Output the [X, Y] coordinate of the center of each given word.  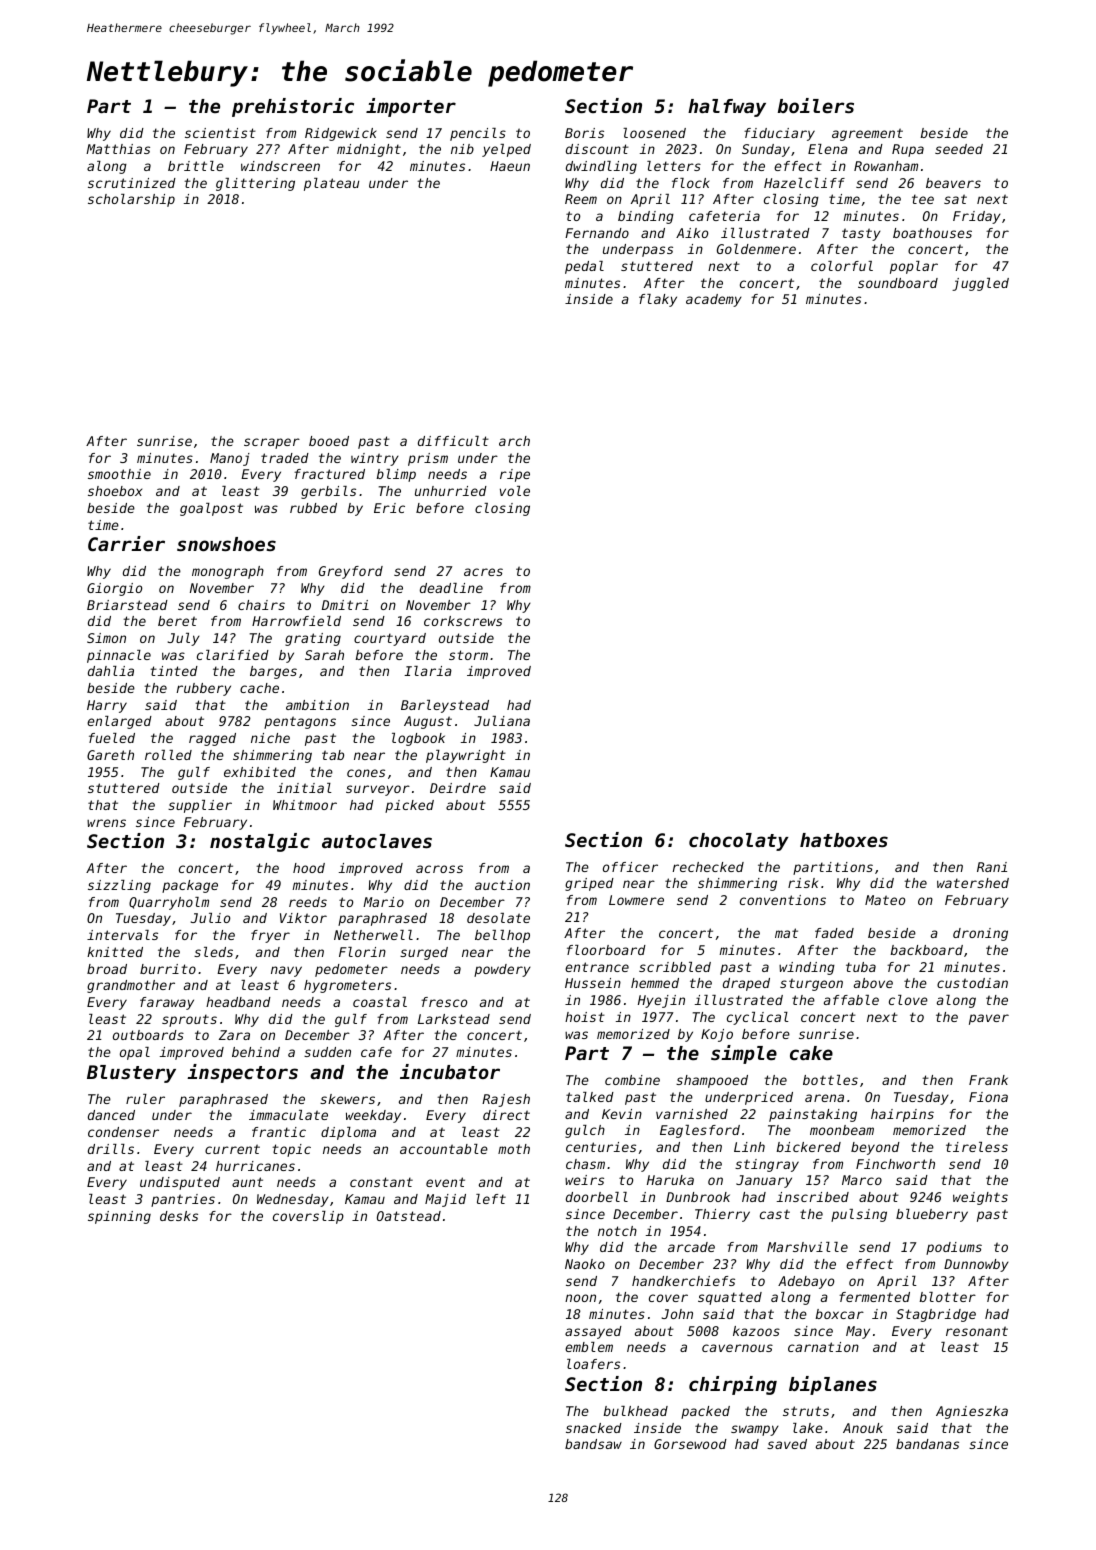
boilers [816, 105]
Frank [988, 1080]
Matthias [118, 149]
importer [411, 107]
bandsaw [593, 1444]
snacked [594, 1428]
